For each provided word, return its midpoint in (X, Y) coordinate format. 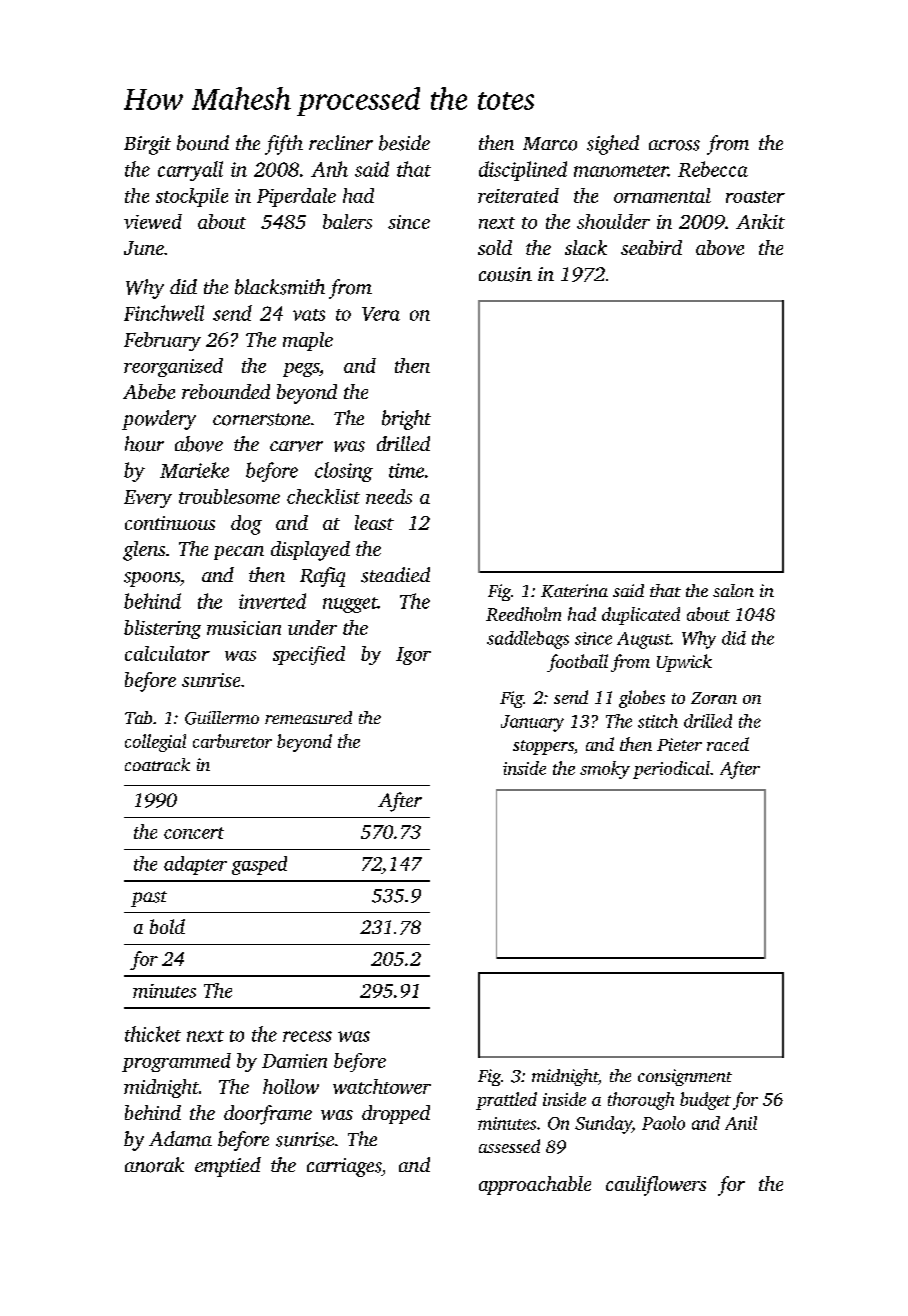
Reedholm (523, 614)
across (674, 145)
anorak (154, 1165)
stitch (658, 721)
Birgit (147, 145)
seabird (651, 247)
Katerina (574, 591)
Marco (550, 144)
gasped (259, 865)
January (532, 723)
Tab (138, 717)
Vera (381, 314)
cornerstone (261, 419)
